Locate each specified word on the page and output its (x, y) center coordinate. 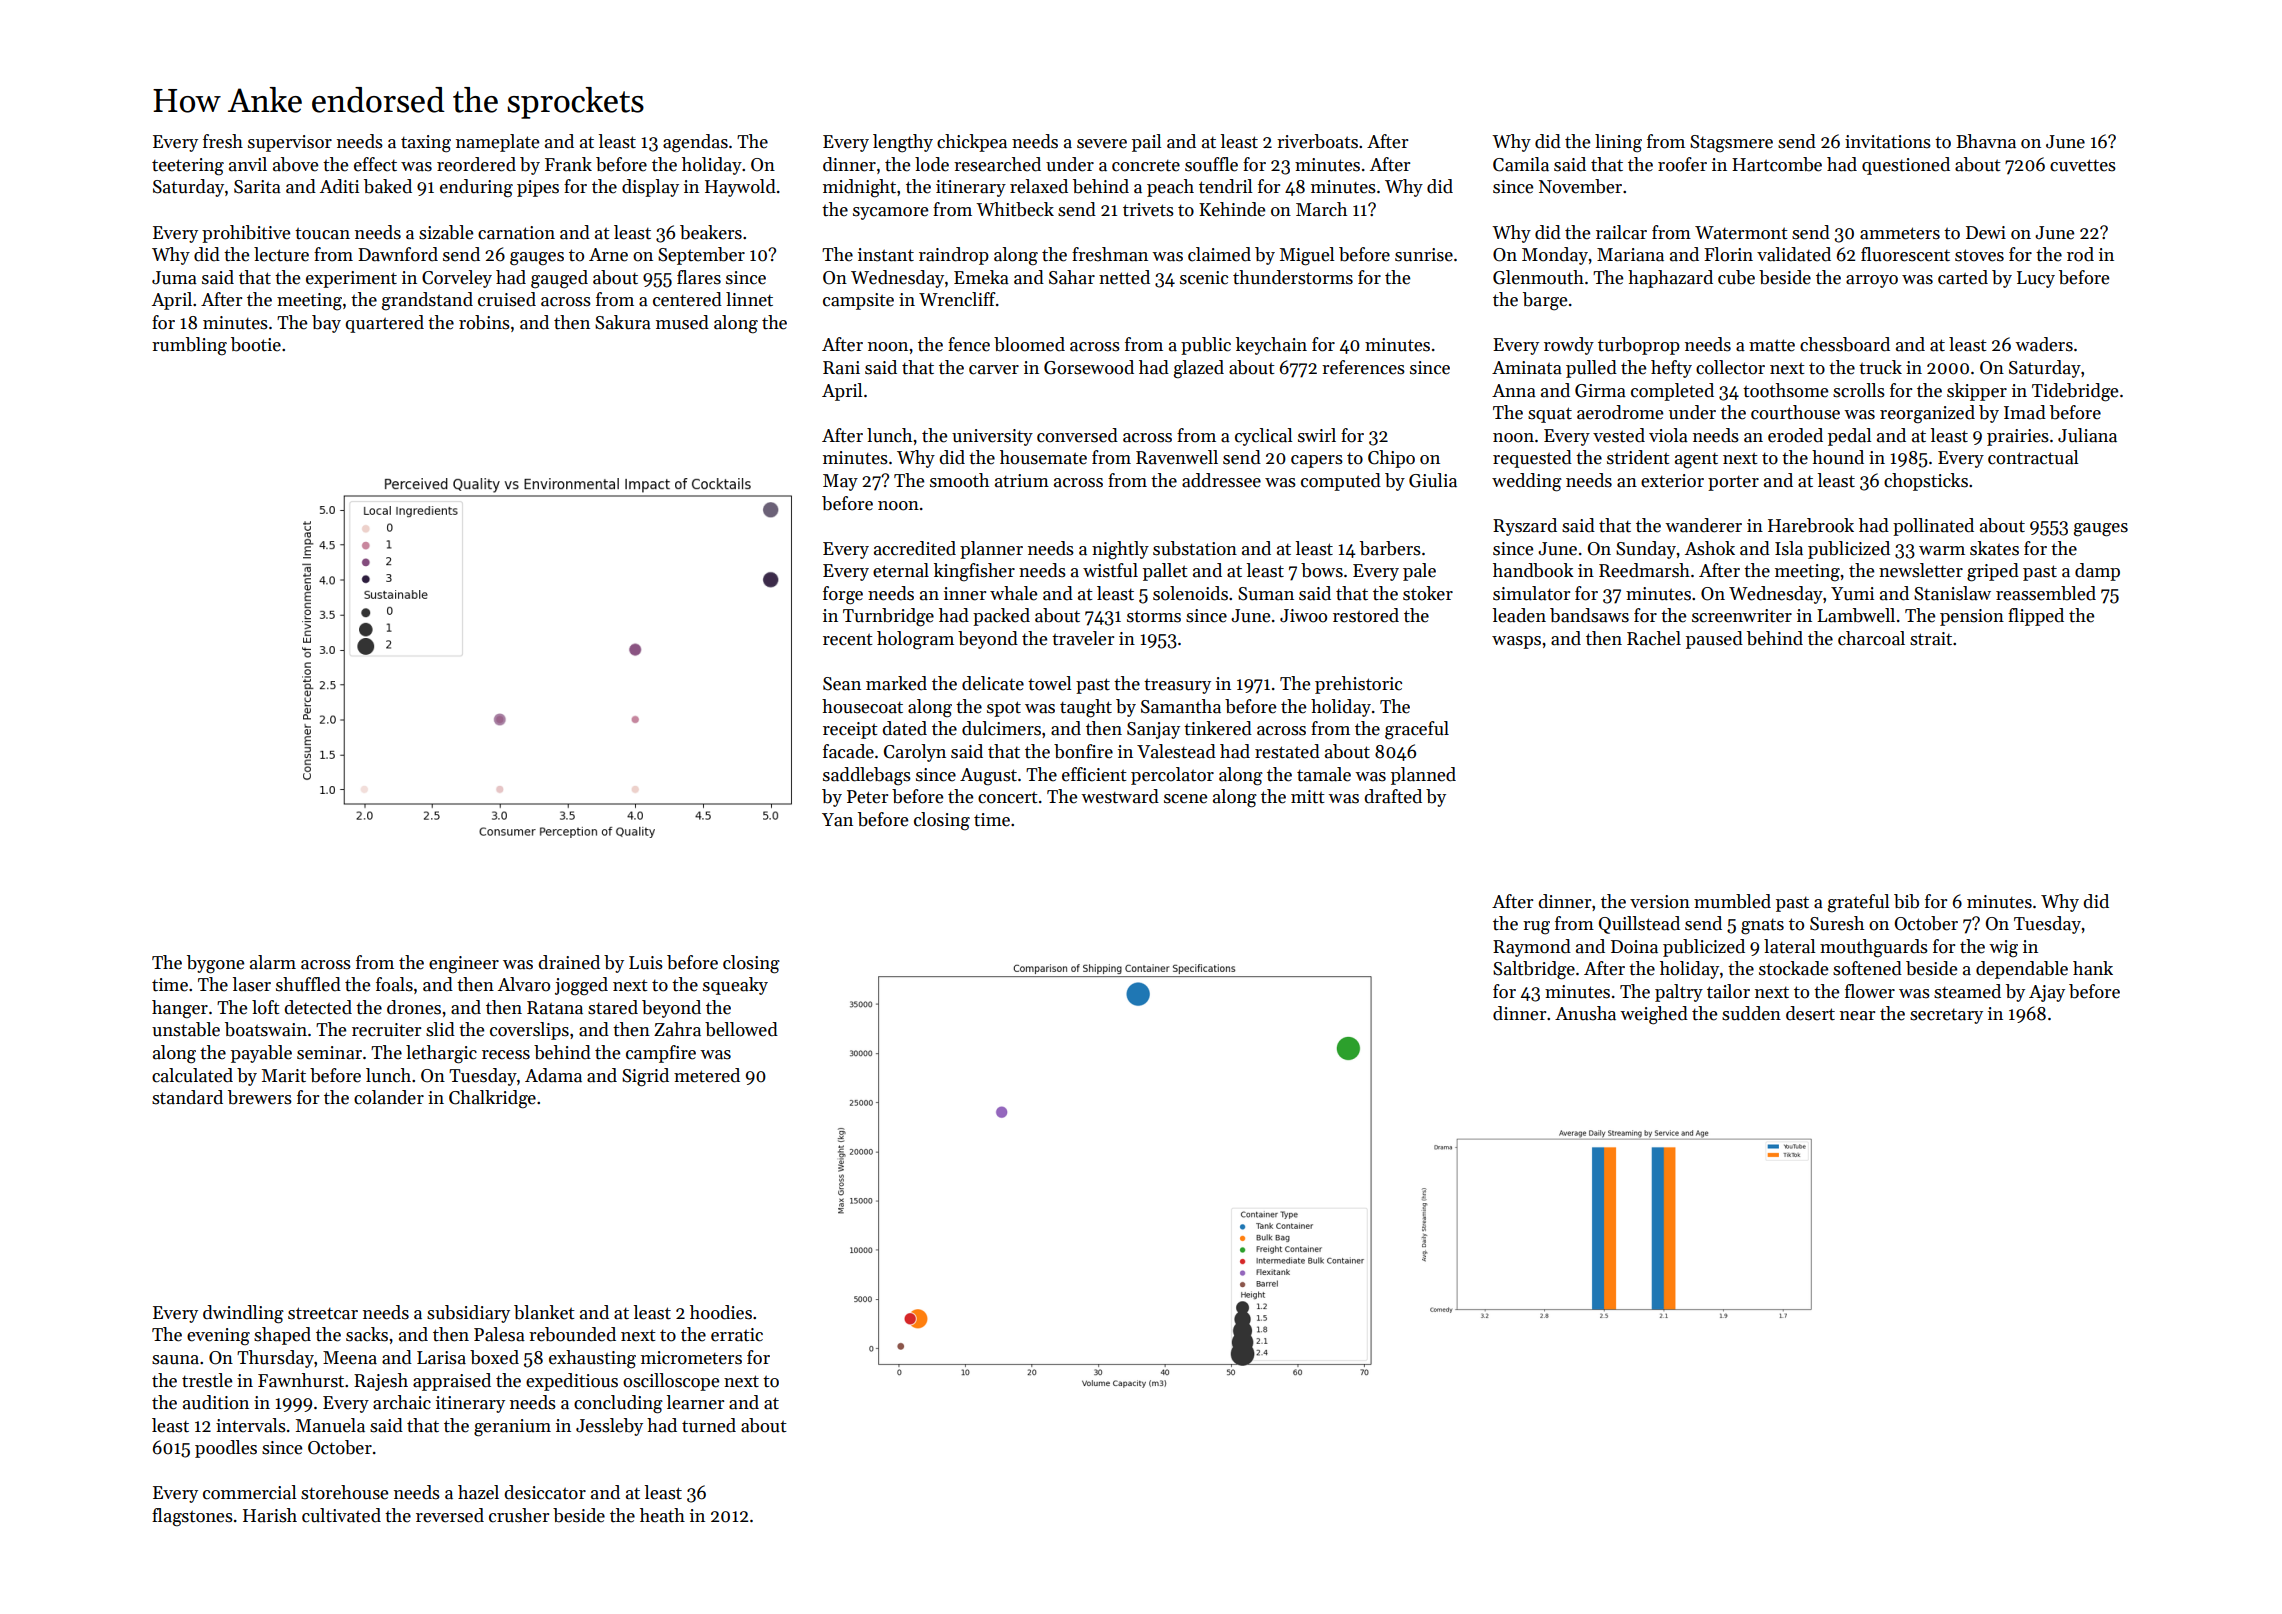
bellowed (741, 1029)
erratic (737, 1335)
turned (709, 1425)
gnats (1762, 927)
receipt (850, 730)
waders (2044, 344)
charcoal (1871, 638)
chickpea (972, 143)
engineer (464, 965)
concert (1008, 798)
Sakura (623, 322)
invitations (1888, 142)
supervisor (290, 143)
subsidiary (468, 1314)
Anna (1514, 391)
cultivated (341, 1515)
